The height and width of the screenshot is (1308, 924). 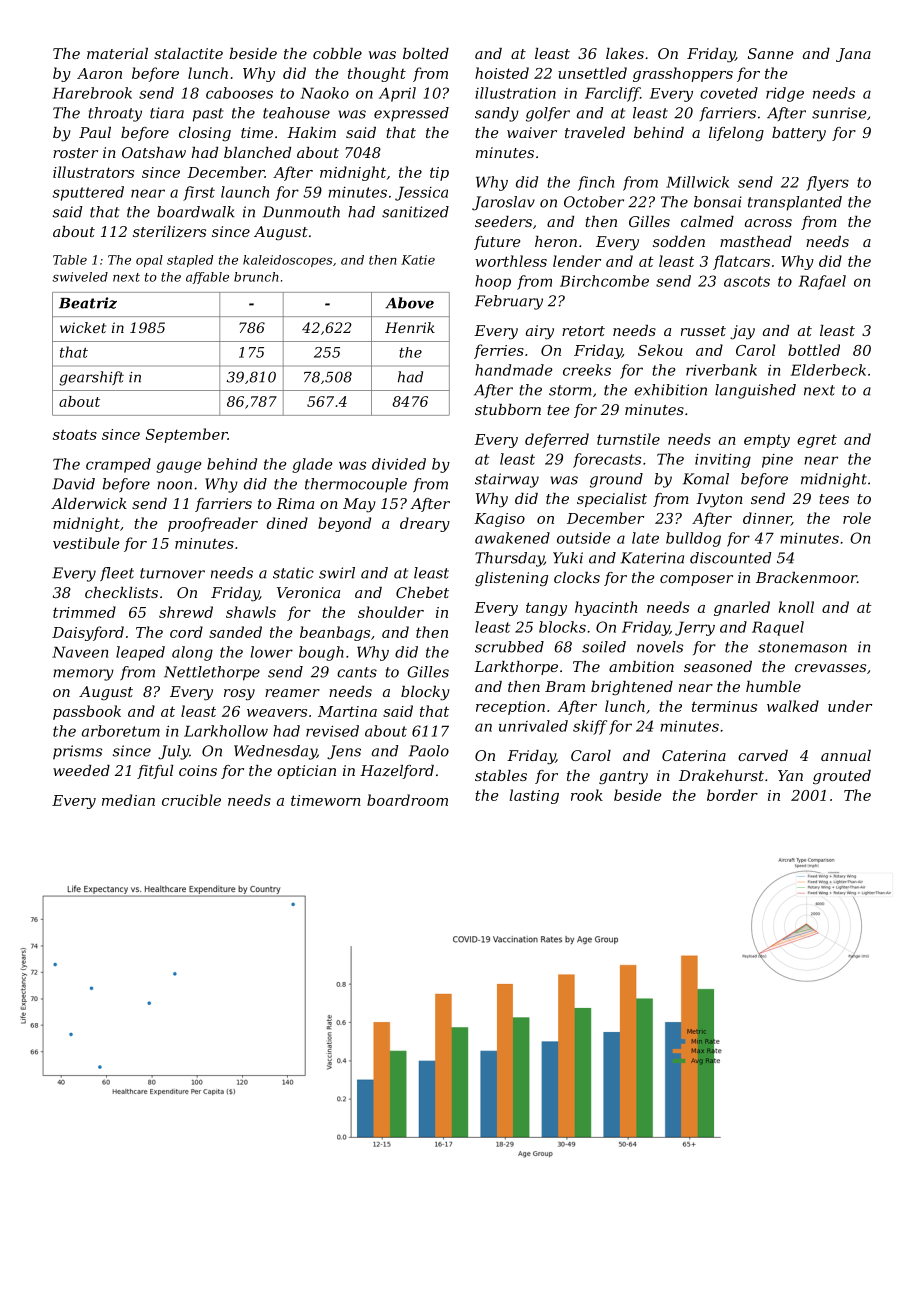 What do you see at coordinates (324, 93) in the screenshot?
I see `Naoko` at bounding box center [324, 93].
